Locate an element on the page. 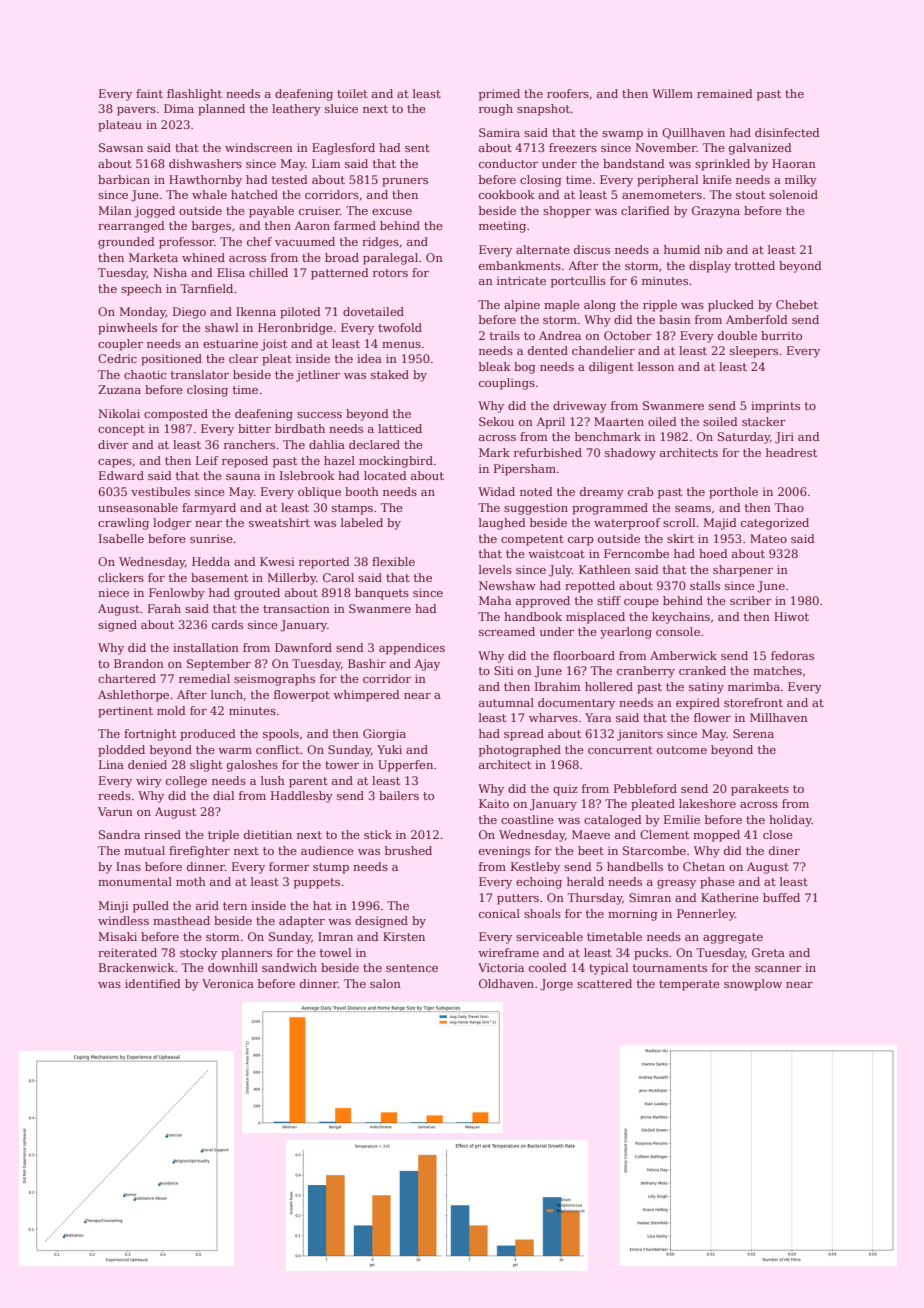 This page has width=924, height=1308. plateau is located at coordinates (120, 126).
